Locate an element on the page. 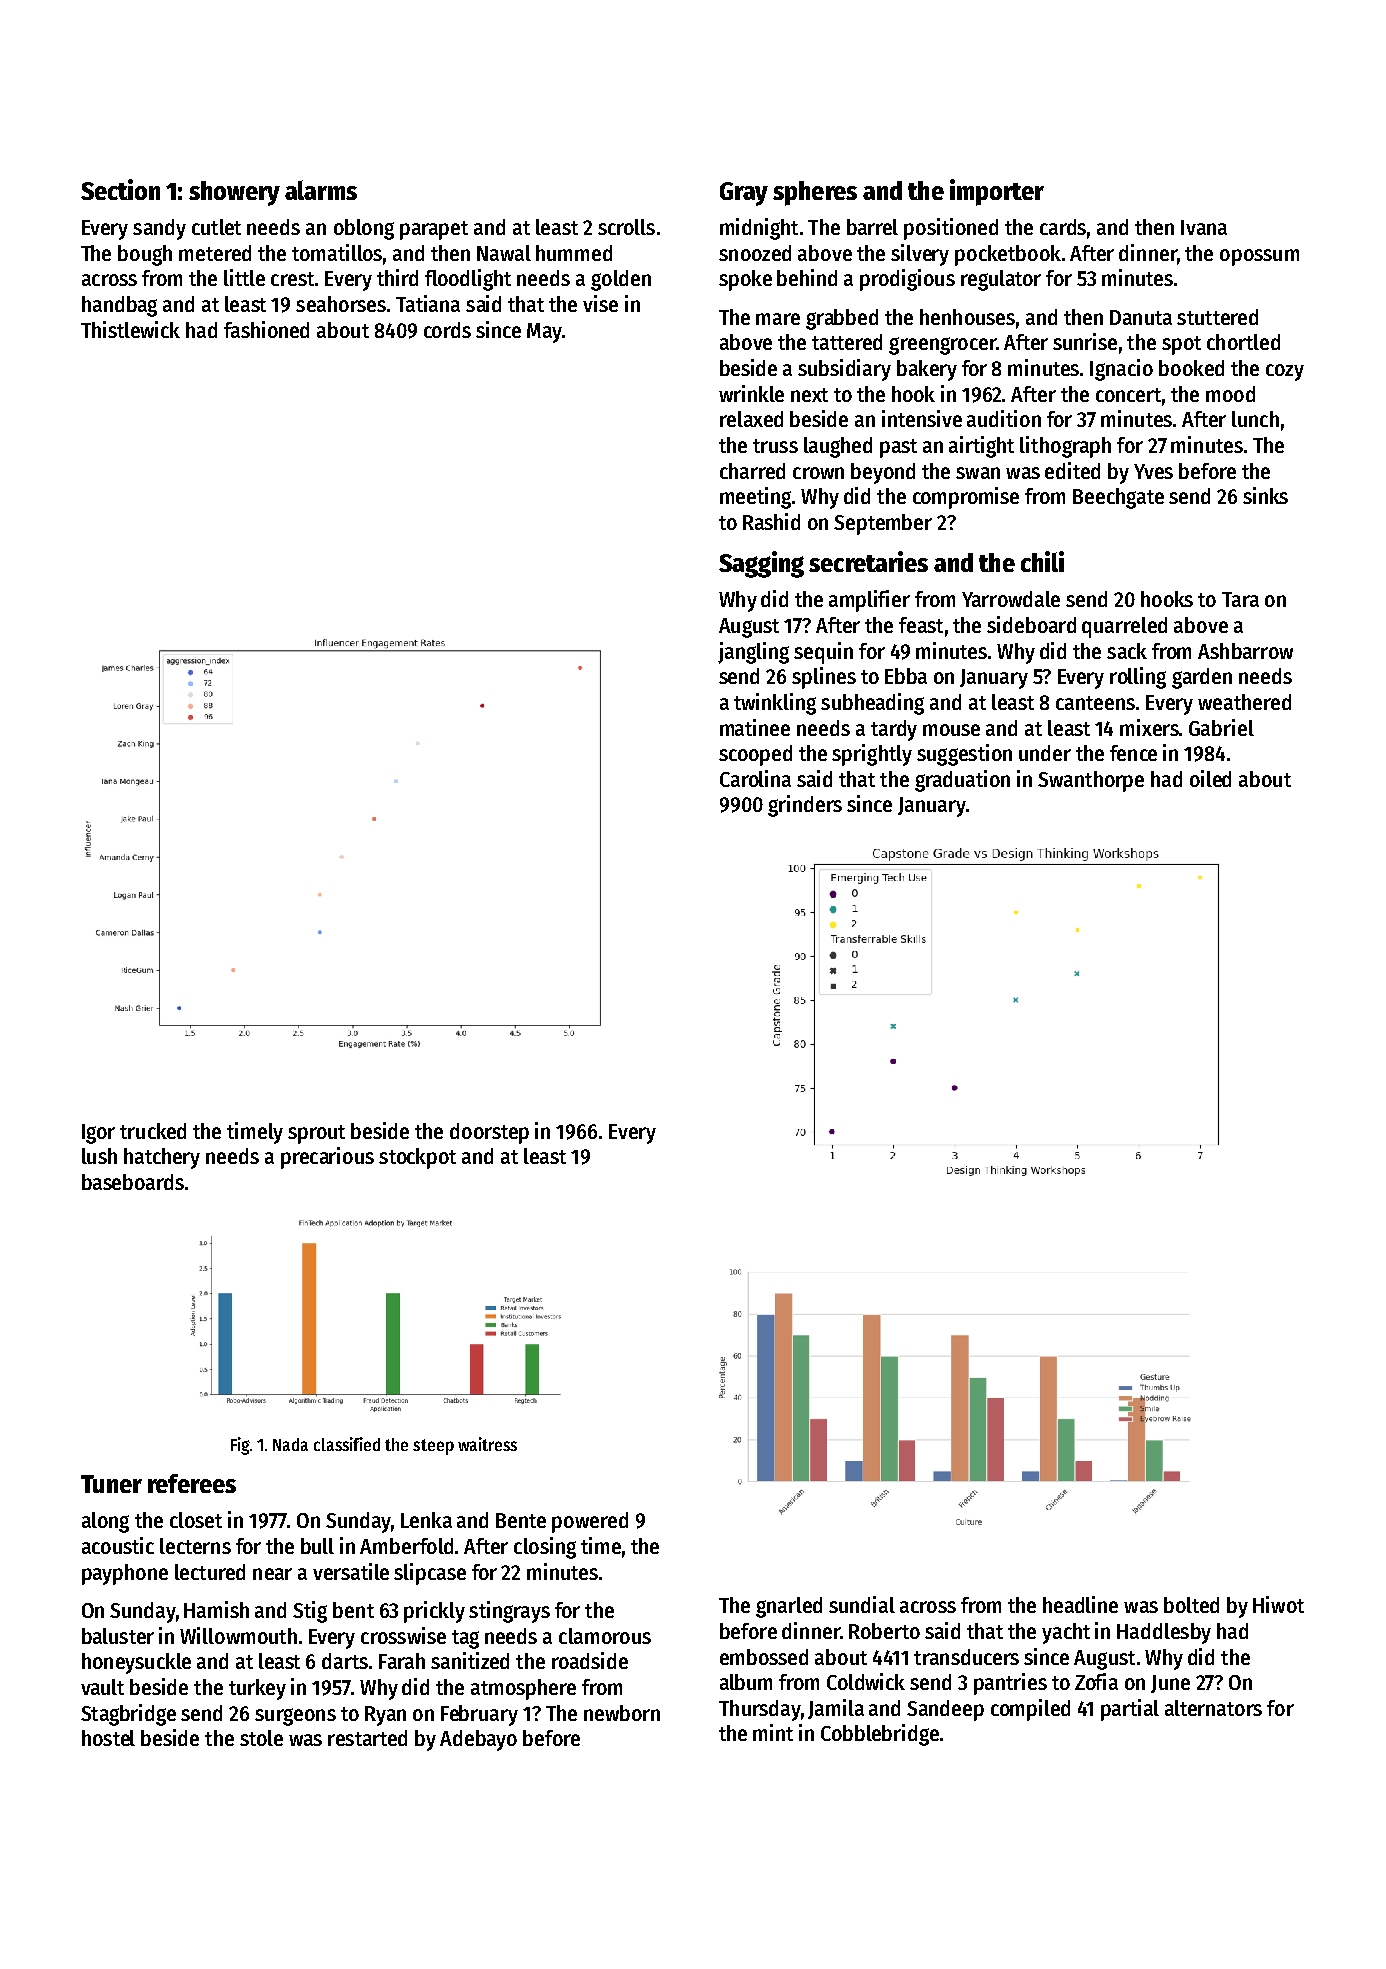 The height and width of the document is (1969, 1386). oiled is located at coordinates (1210, 778).
